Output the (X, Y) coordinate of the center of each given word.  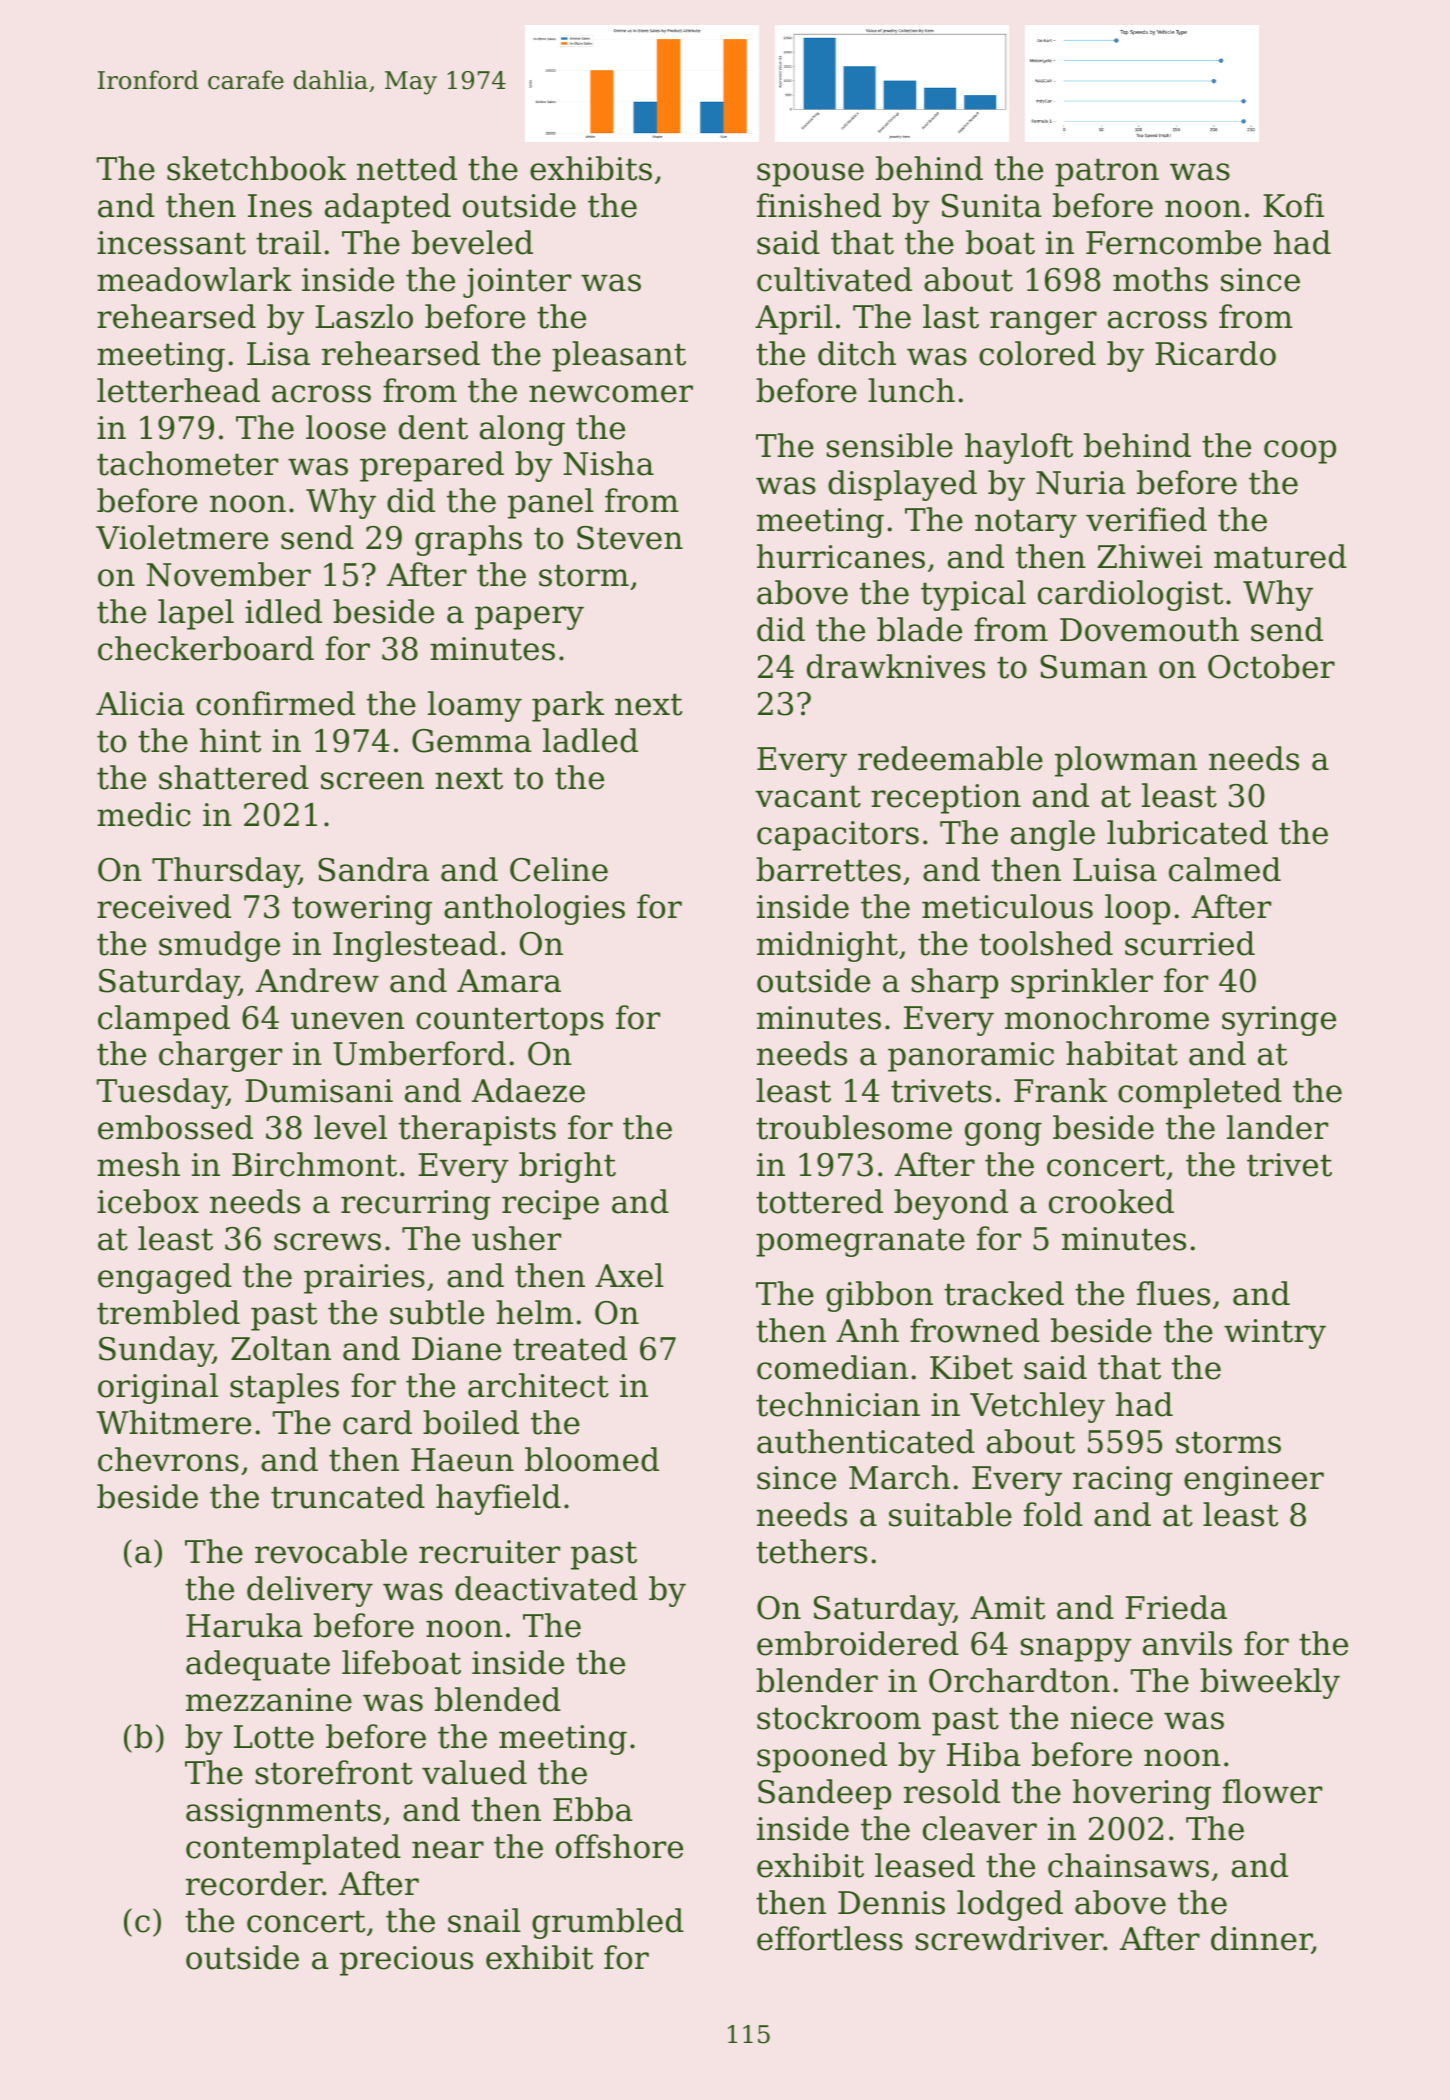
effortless (830, 1938)
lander (1277, 1127)
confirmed (275, 703)
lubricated (1187, 832)
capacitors (838, 836)
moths (1160, 279)
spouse (810, 175)
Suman (1093, 667)
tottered (819, 1201)
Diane (456, 1349)
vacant (808, 796)
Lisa (278, 354)
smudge (219, 946)
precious (406, 1961)
